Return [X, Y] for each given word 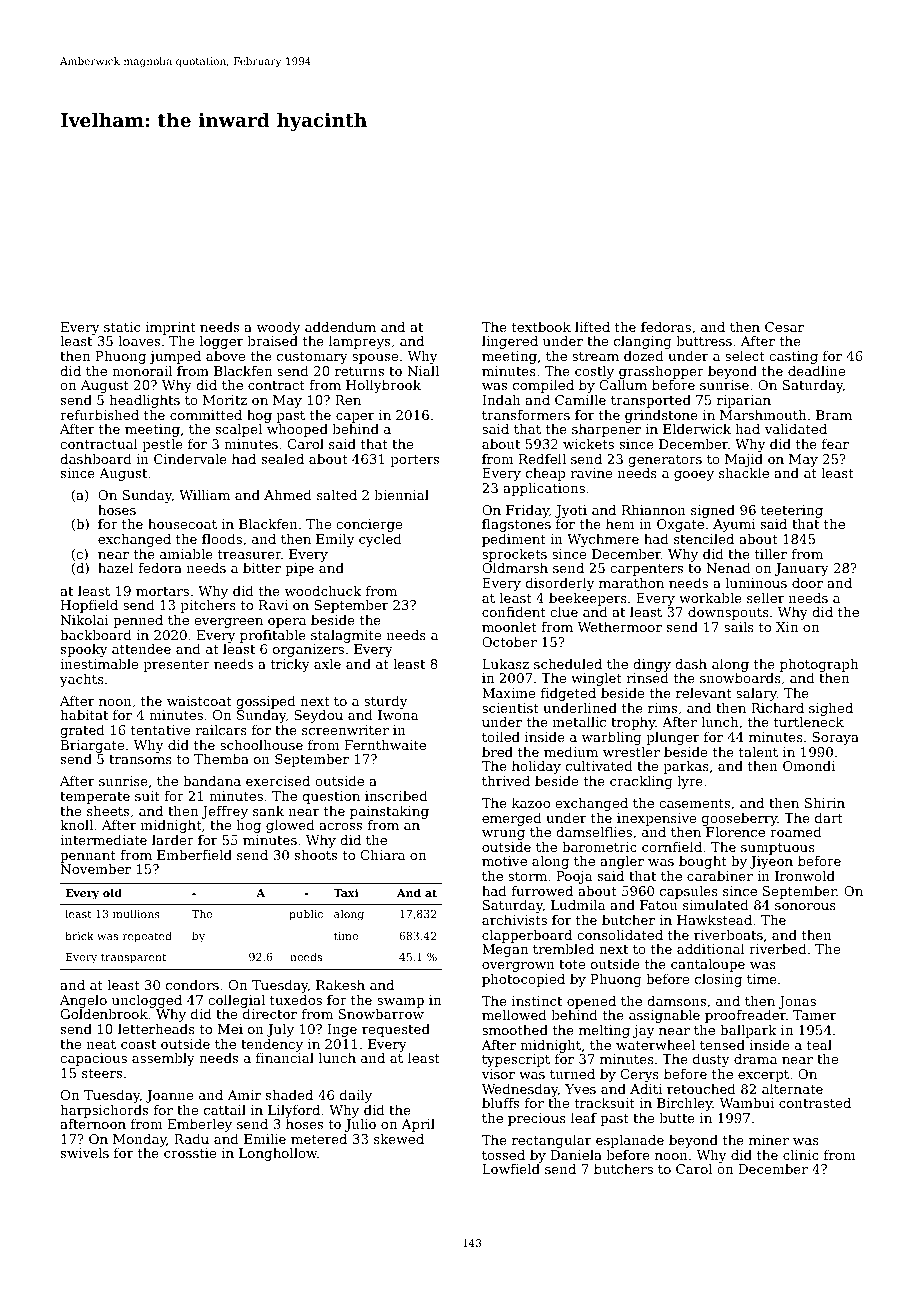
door [807, 583]
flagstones [516, 525]
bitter [262, 568]
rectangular [551, 1141]
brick [79, 935]
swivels [85, 1153]
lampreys [359, 342]
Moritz [225, 400]
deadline [816, 371]
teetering [792, 511]
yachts [82, 680]
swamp [400, 1003]
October [509, 642]
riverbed [778, 949]
